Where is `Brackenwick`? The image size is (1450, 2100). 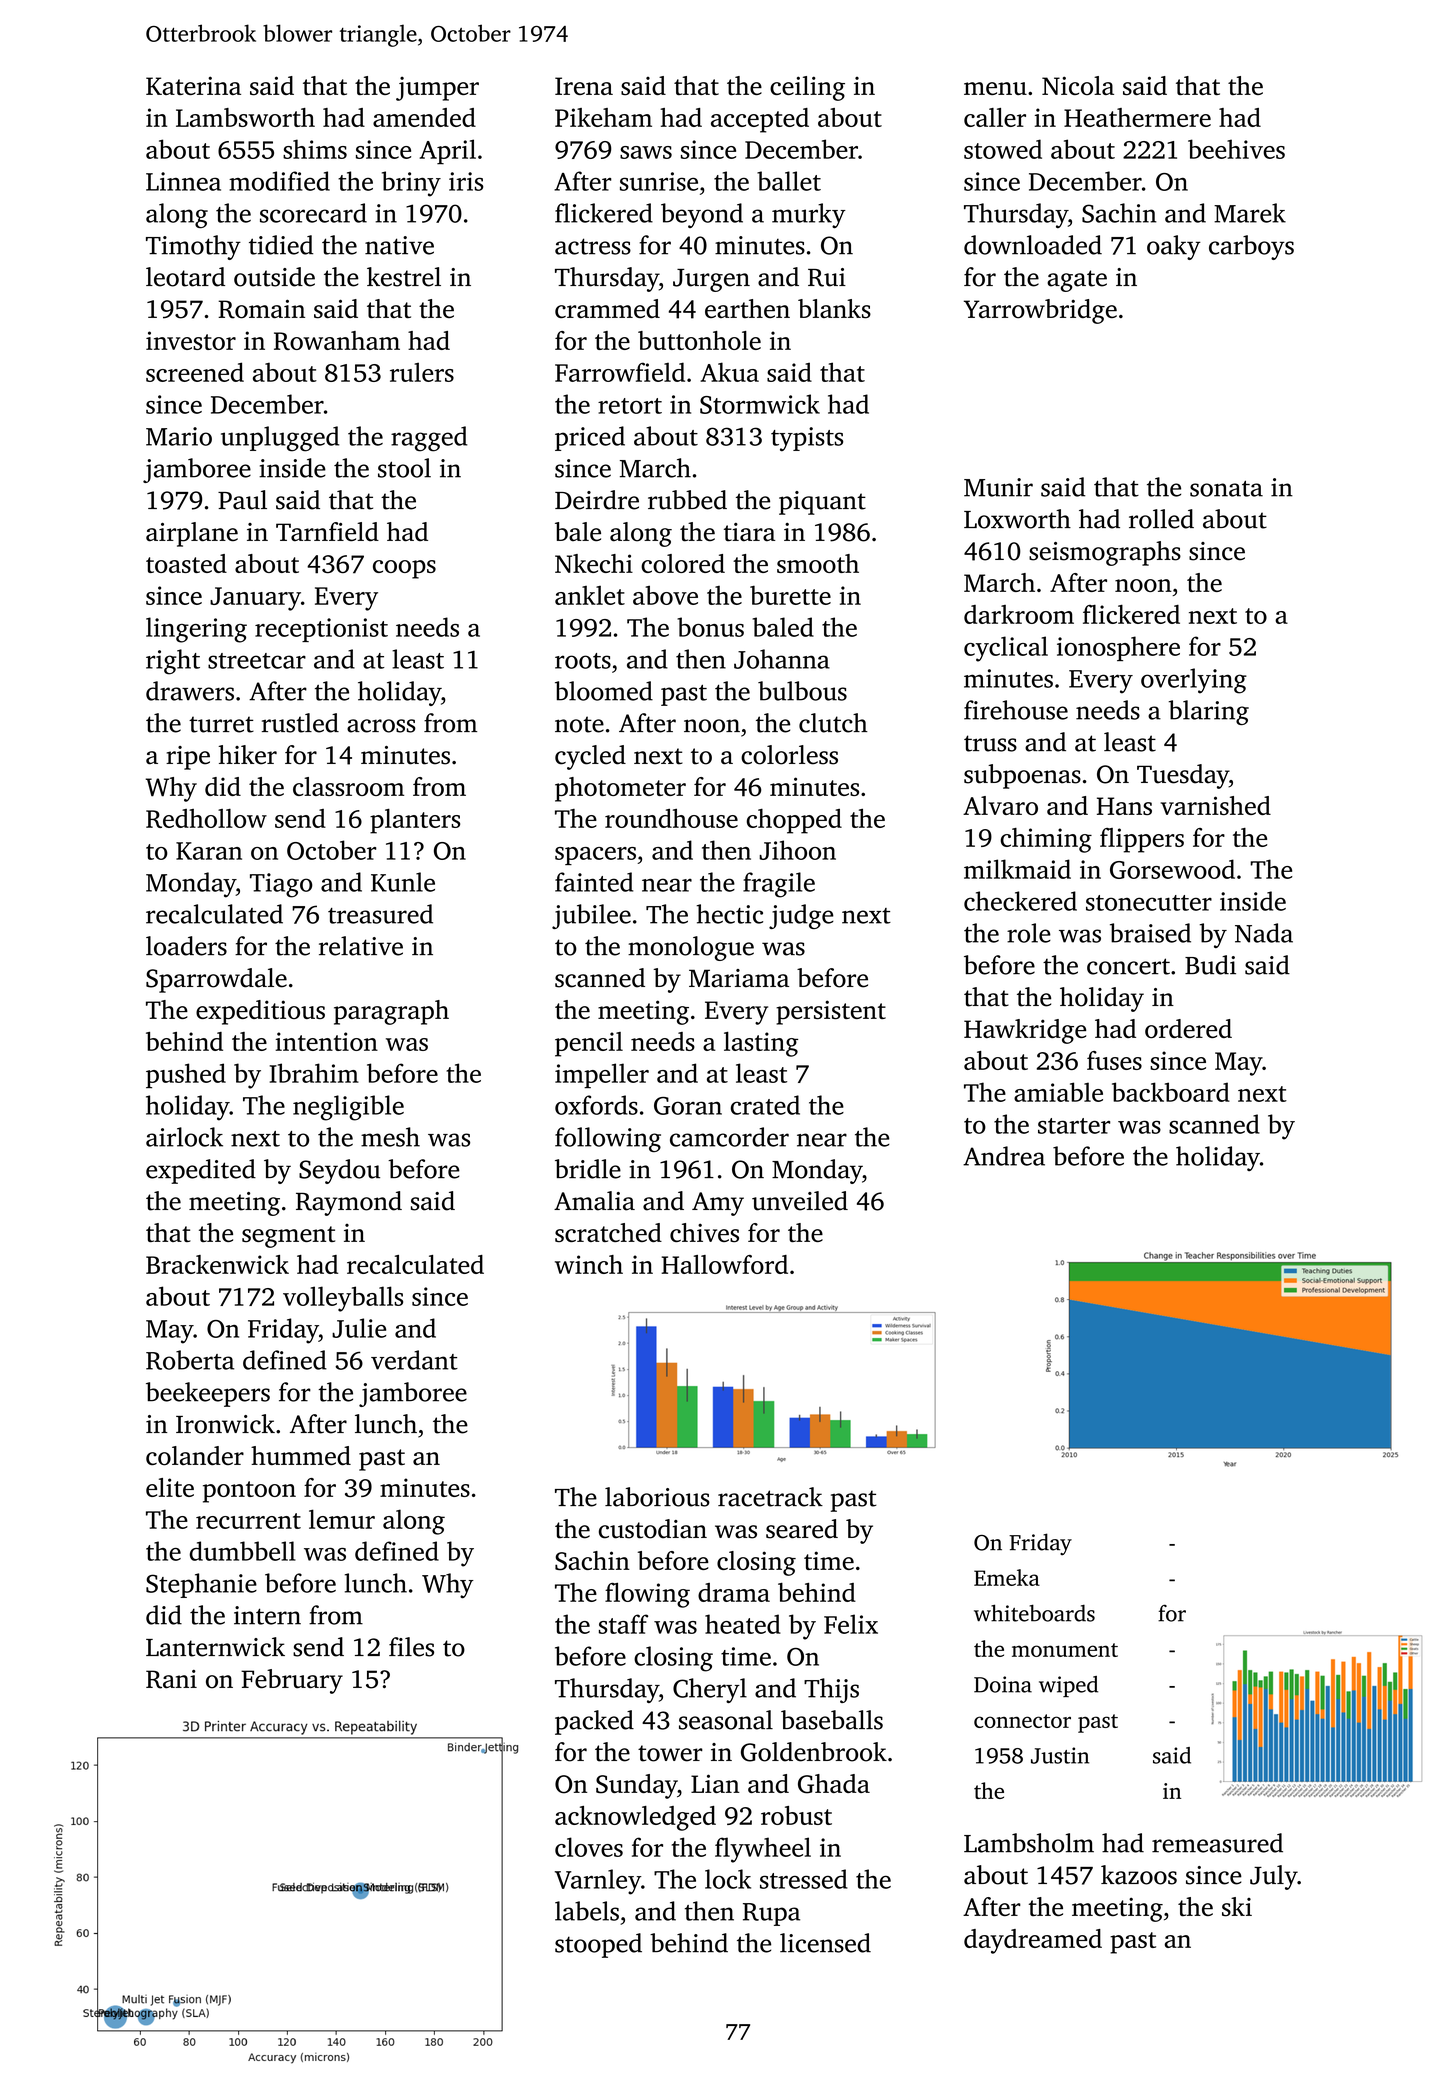 Brackenwick is located at coordinates (217, 1264).
